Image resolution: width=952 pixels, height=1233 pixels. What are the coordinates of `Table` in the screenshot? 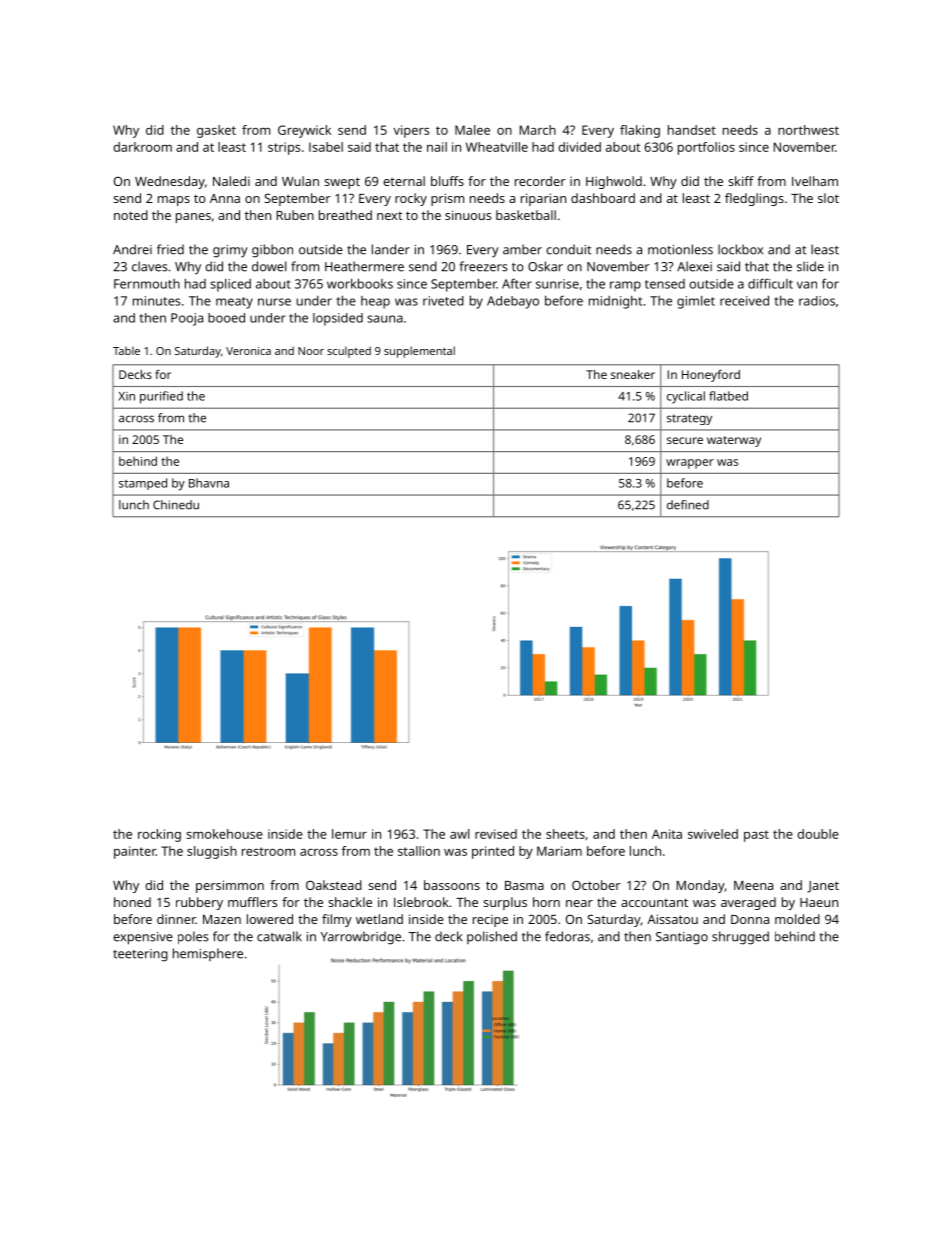 It's located at (126, 350).
